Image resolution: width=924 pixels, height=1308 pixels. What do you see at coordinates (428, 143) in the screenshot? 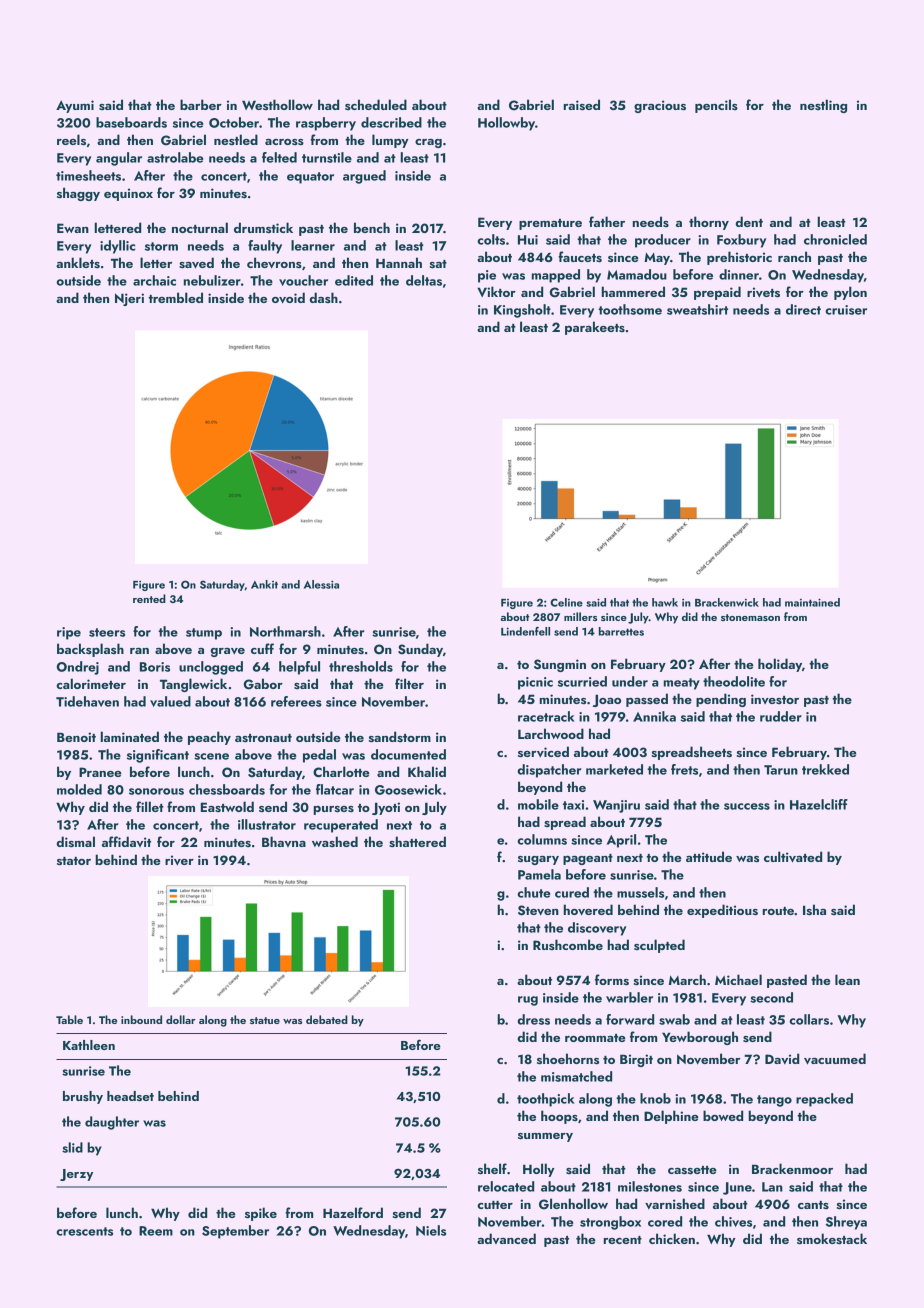
I see `crag` at bounding box center [428, 143].
